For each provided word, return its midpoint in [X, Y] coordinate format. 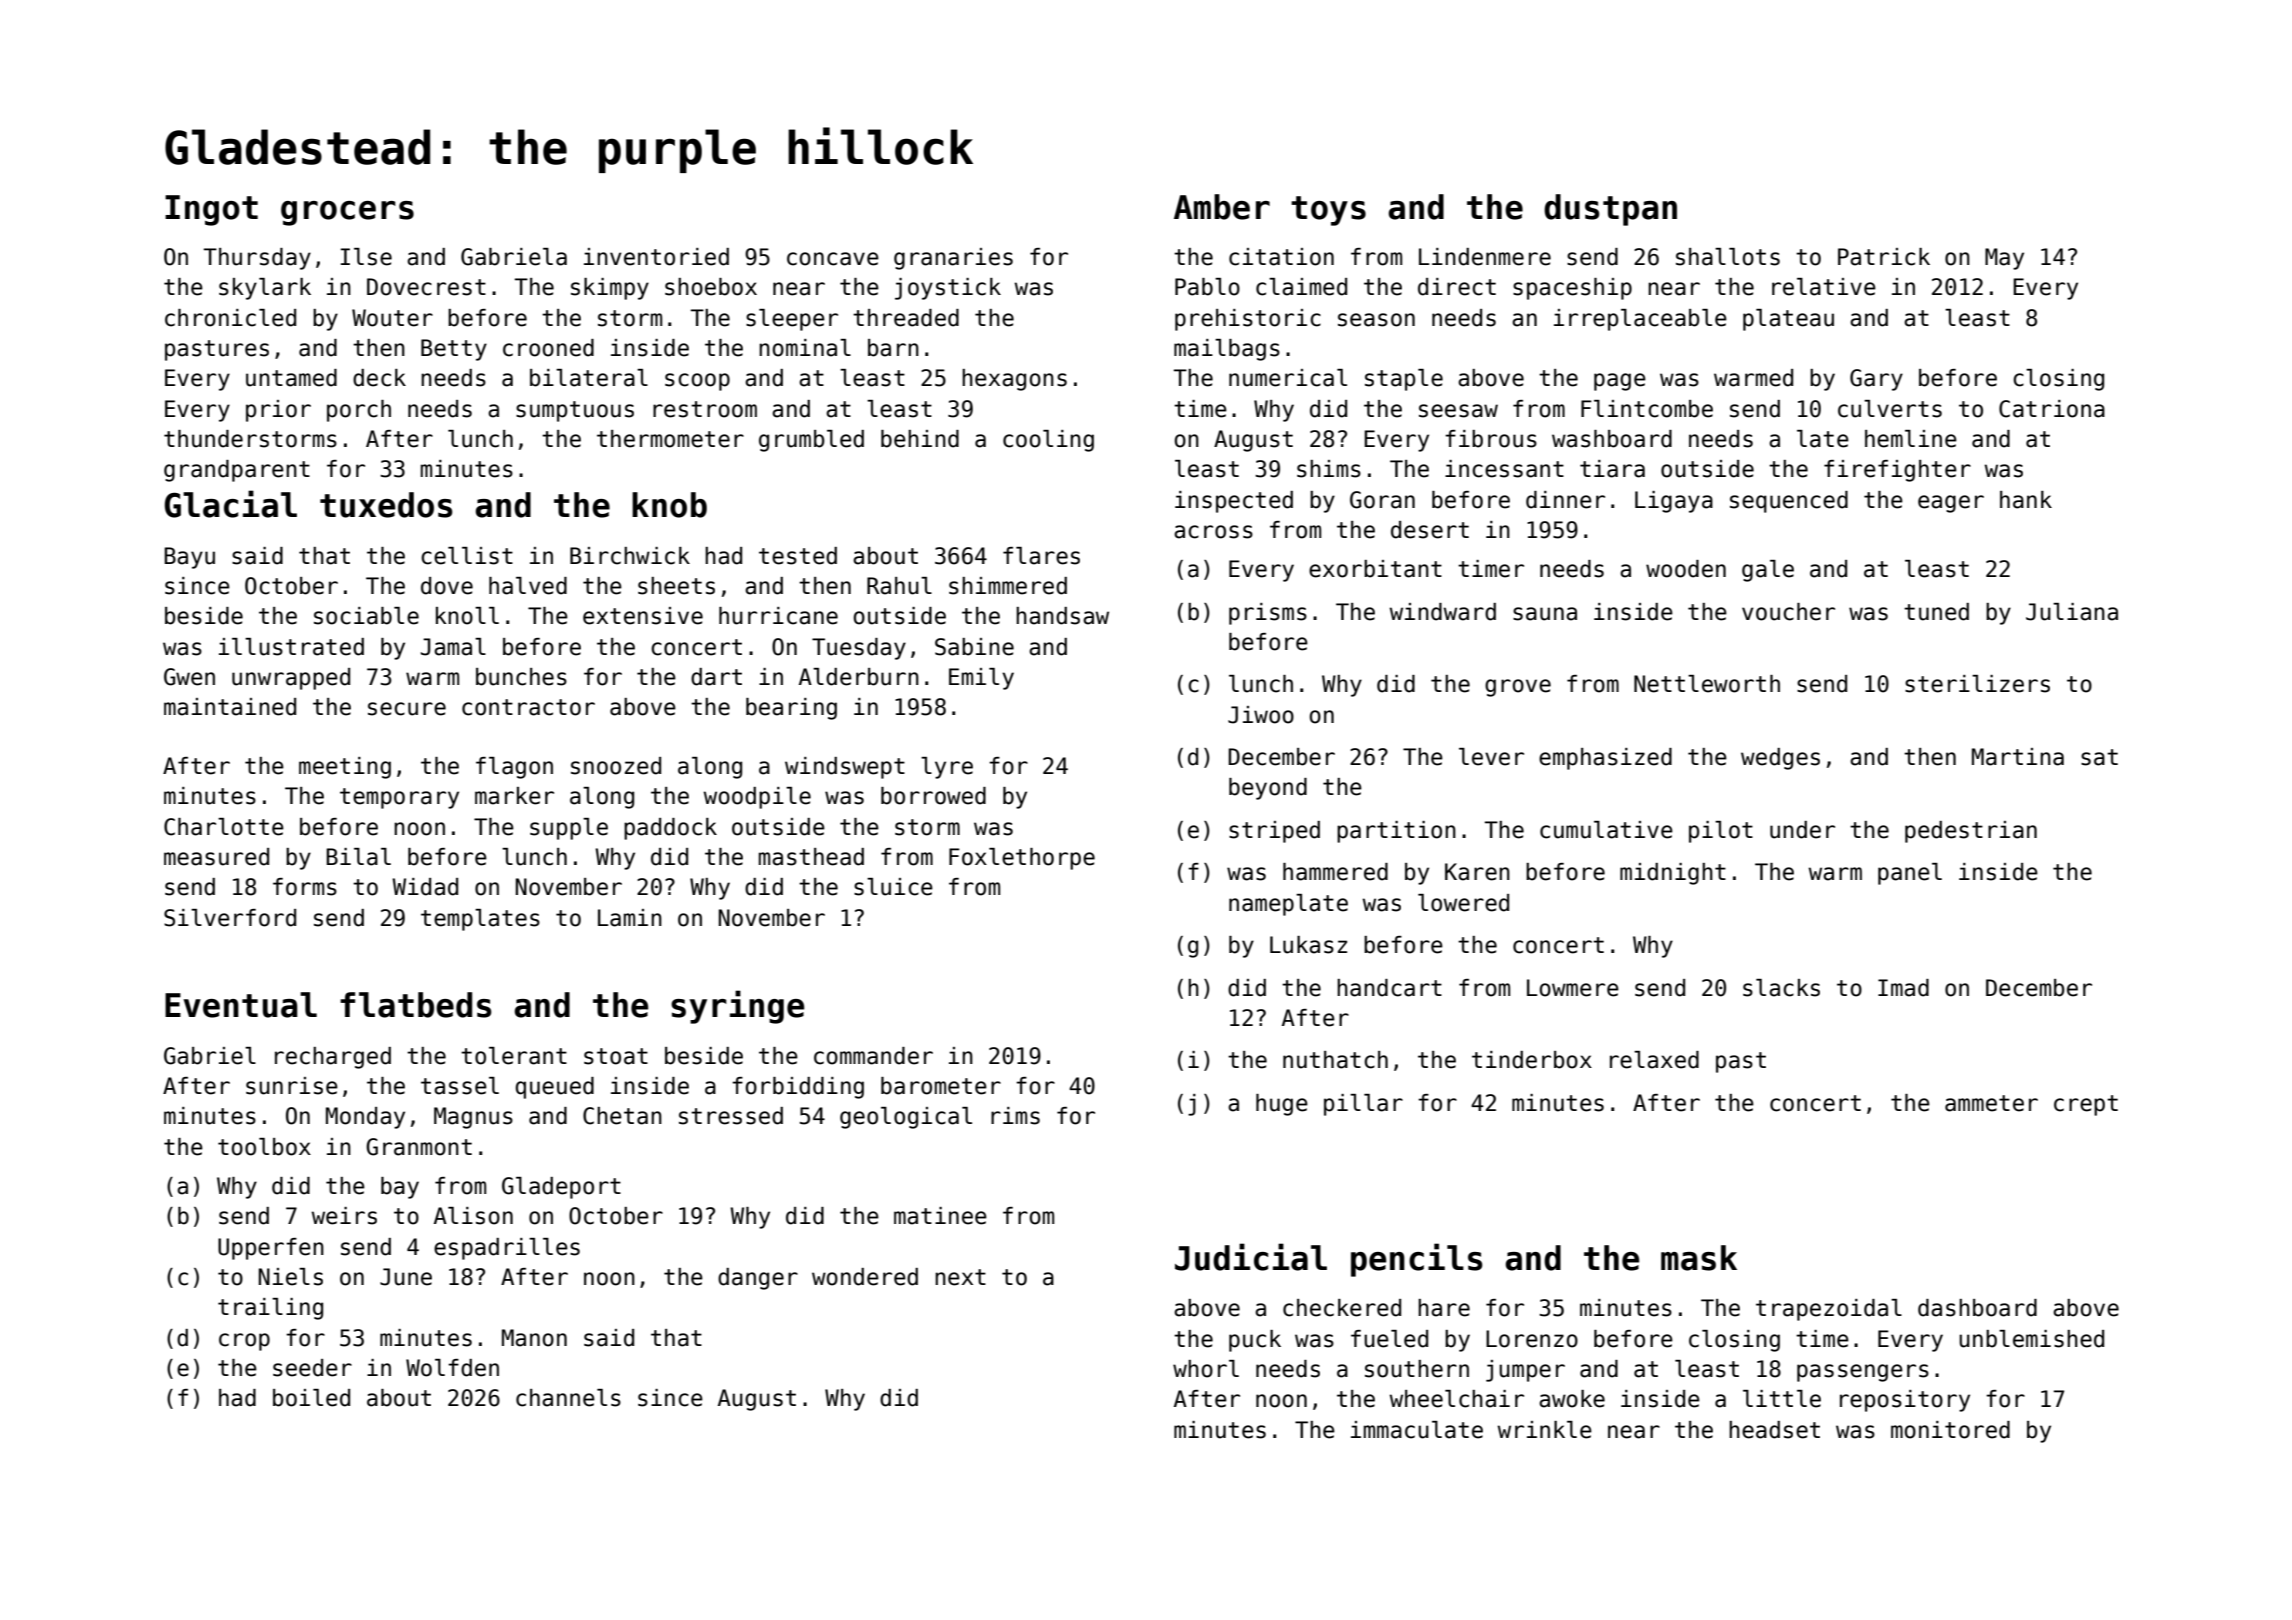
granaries [953, 259]
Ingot [211, 210]
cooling [1048, 441]
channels [568, 1398]
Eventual [241, 1005]
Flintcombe [1647, 409]
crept [2086, 1105]
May [2004, 259]
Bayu [189, 558]
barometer [941, 1086]
